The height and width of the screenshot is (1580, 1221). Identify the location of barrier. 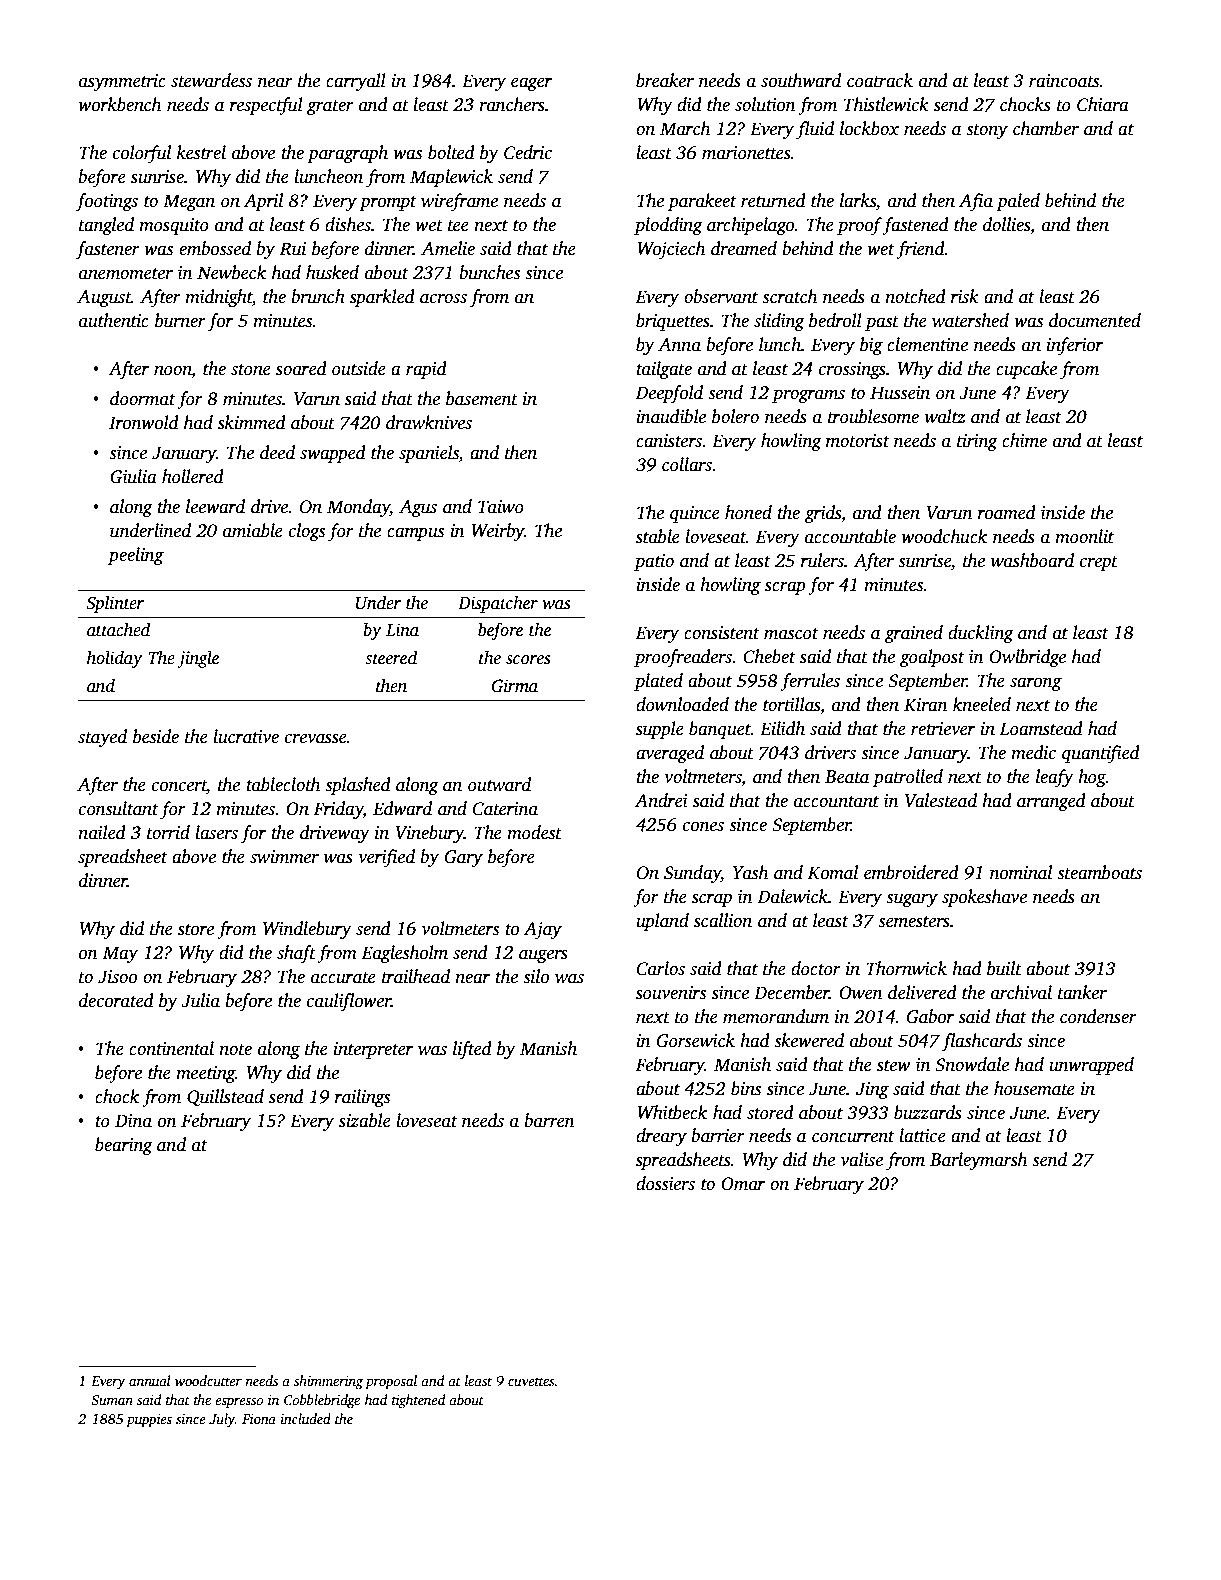
(718, 1135).
